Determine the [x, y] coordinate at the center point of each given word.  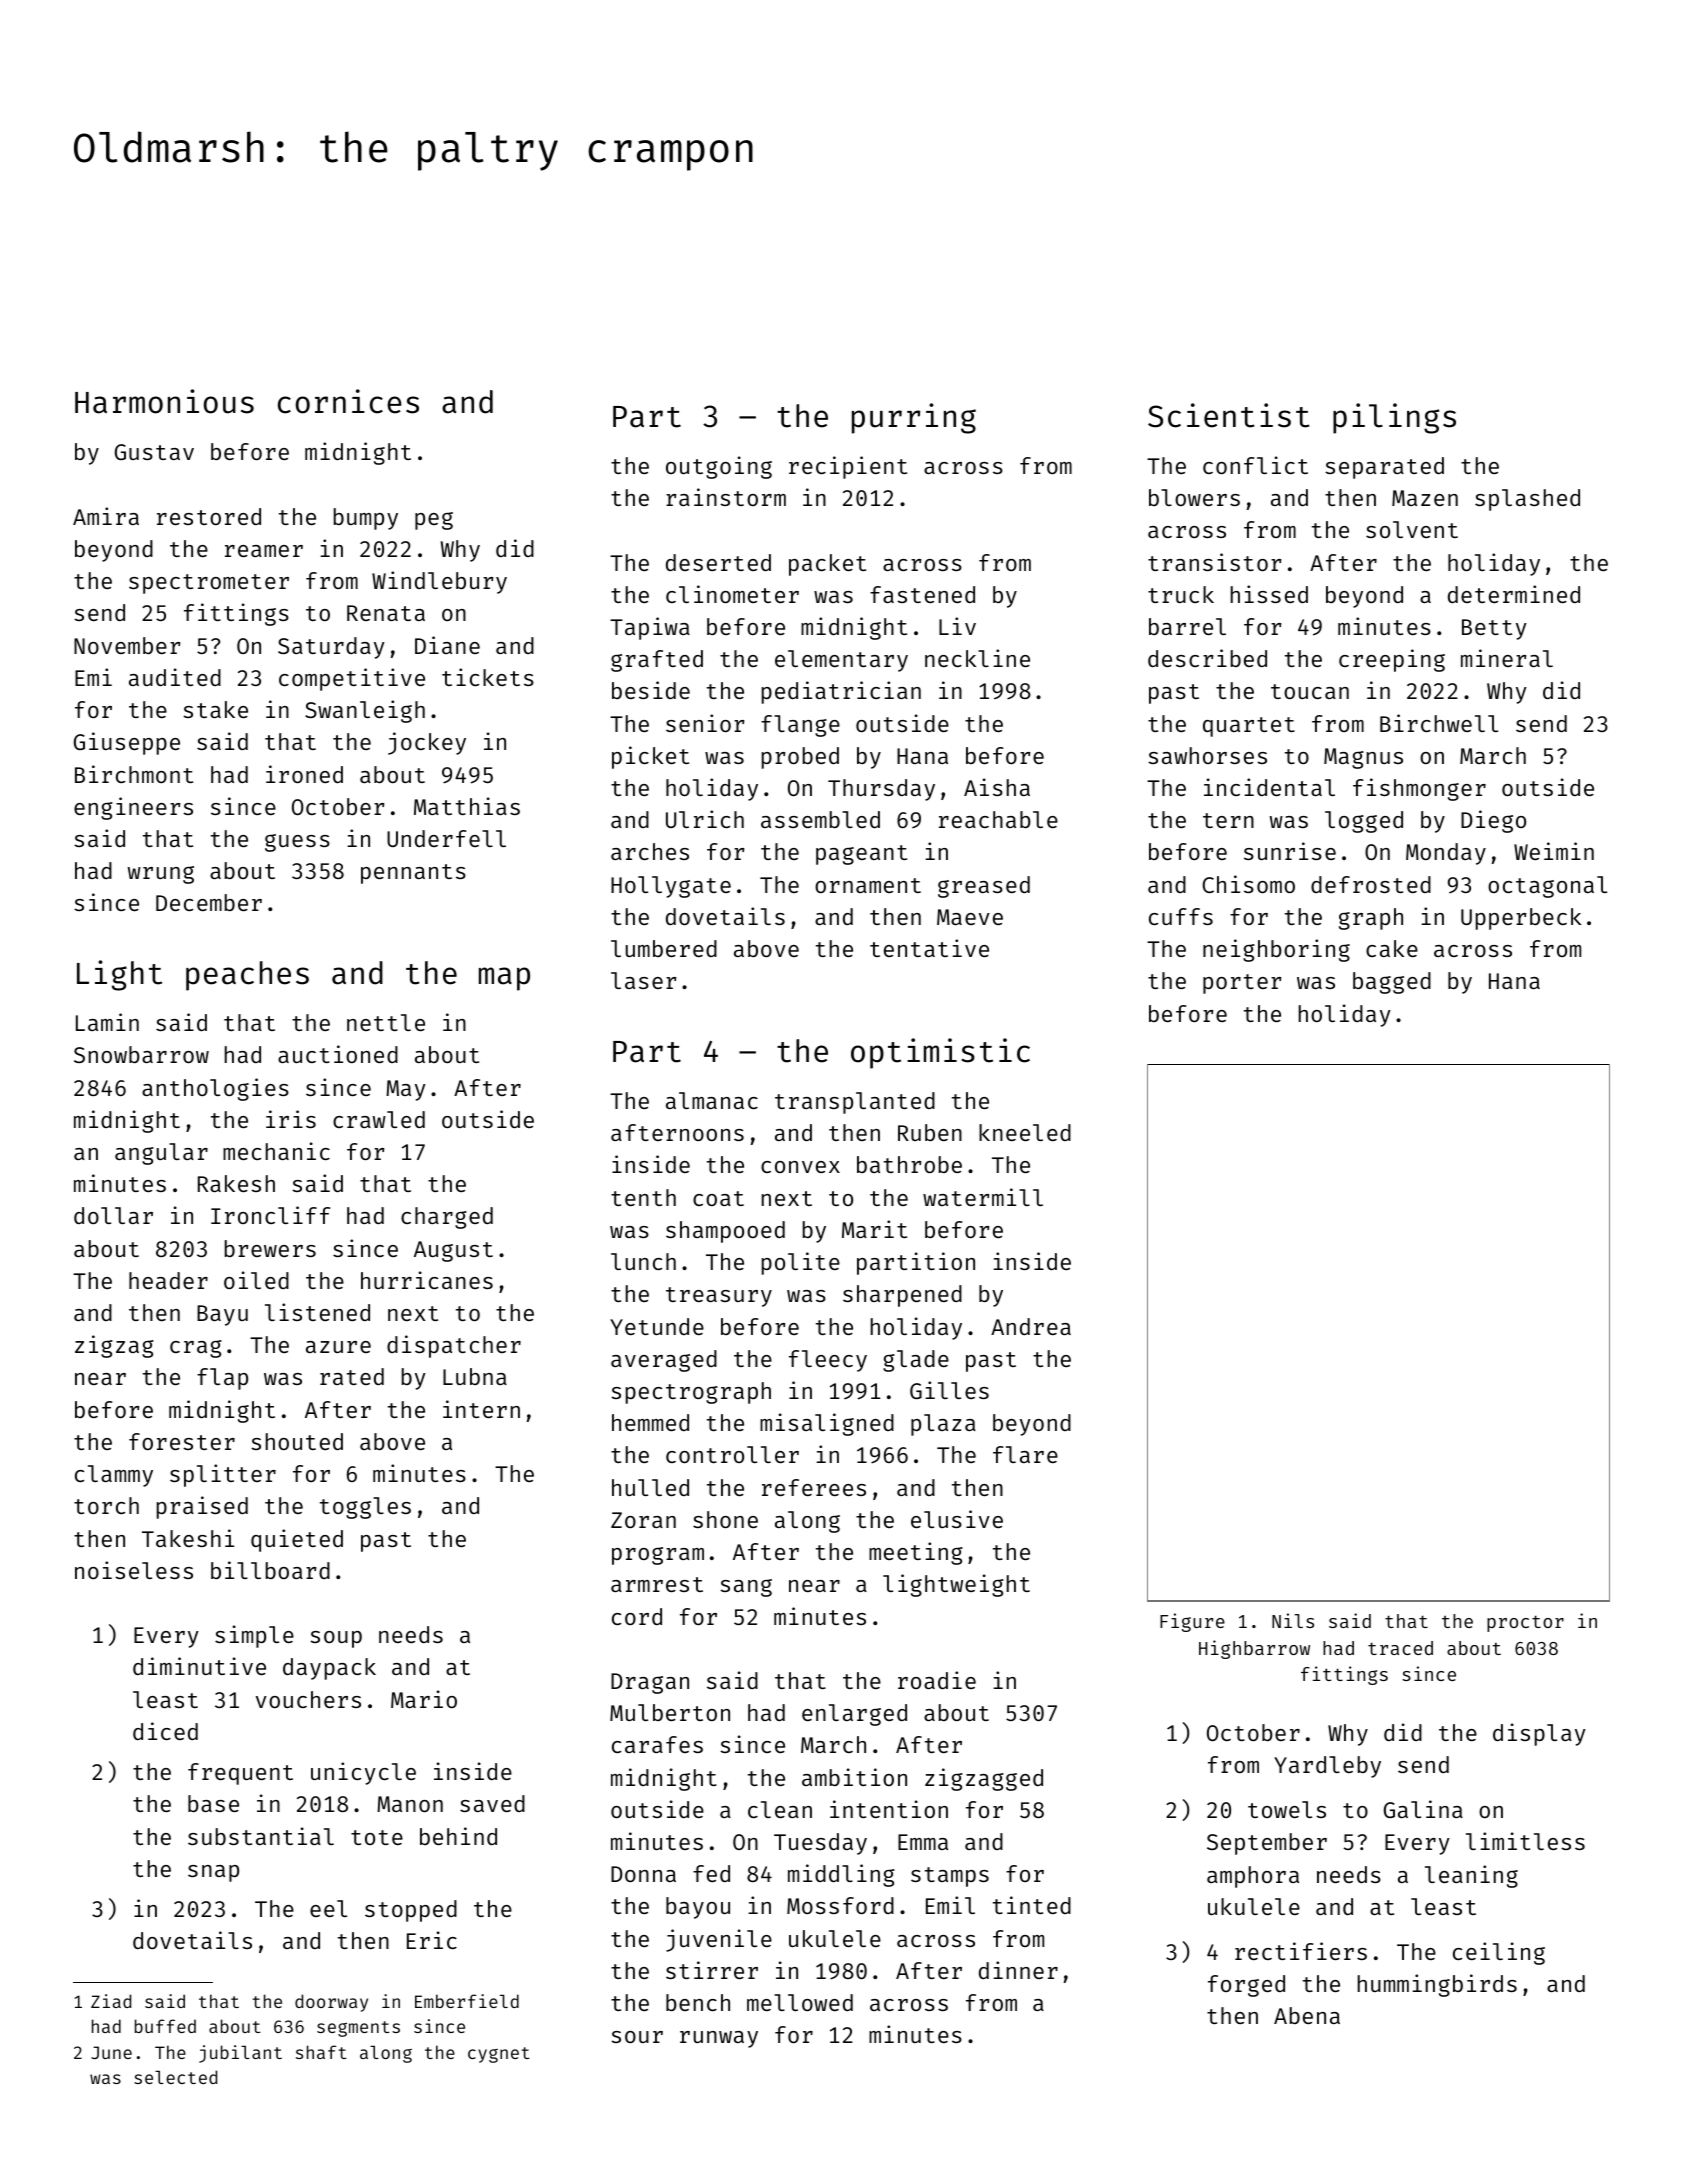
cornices [348, 401]
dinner [1018, 1970]
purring [914, 418]
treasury [719, 1297]
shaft [321, 2052]
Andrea [1031, 1326]
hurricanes [427, 1280]
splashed [1527, 500]
